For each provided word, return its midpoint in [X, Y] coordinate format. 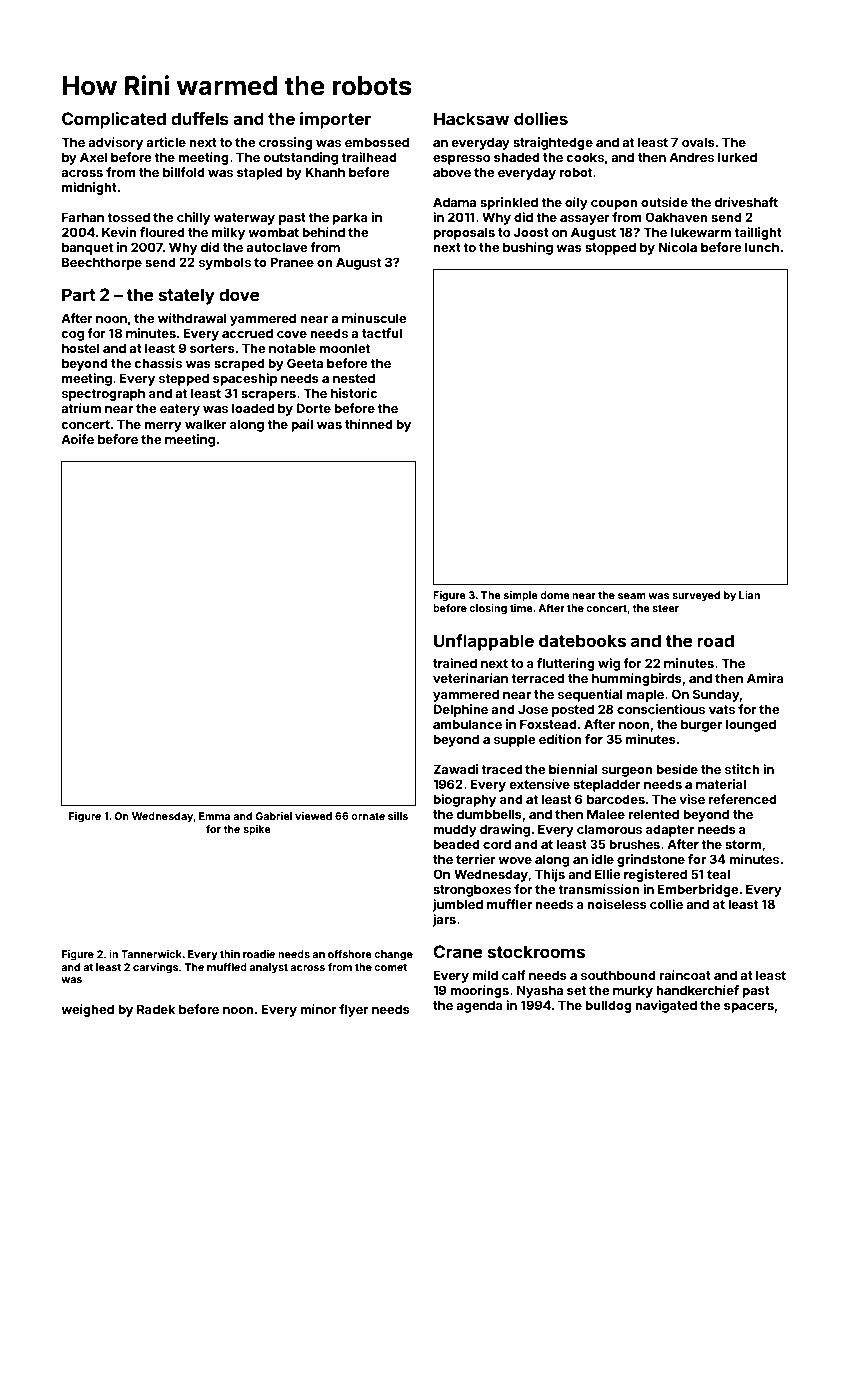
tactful [382, 333]
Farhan [83, 217]
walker [206, 424]
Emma [215, 816]
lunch [762, 247]
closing [488, 609]
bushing [528, 248]
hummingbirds [637, 679]
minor [318, 1009]
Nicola [677, 247]
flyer [354, 1010]
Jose [533, 709]
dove [239, 294]
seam [632, 596]
